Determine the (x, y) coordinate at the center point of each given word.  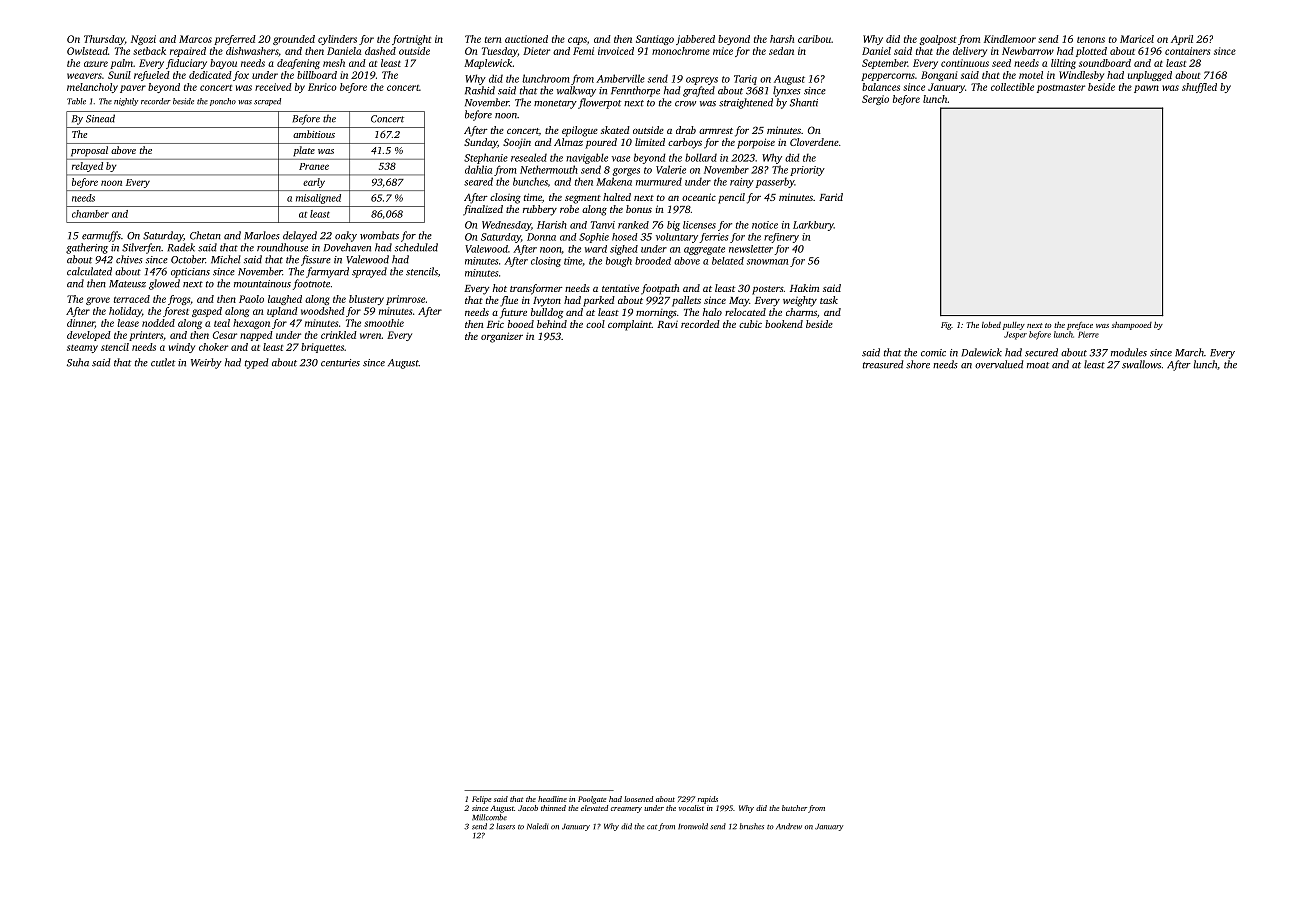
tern (493, 39)
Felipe (481, 800)
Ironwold (693, 826)
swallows (1141, 364)
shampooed (1132, 325)
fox (241, 76)
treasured (883, 364)
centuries (340, 363)
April (1182, 40)
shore (918, 364)
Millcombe (489, 817)
